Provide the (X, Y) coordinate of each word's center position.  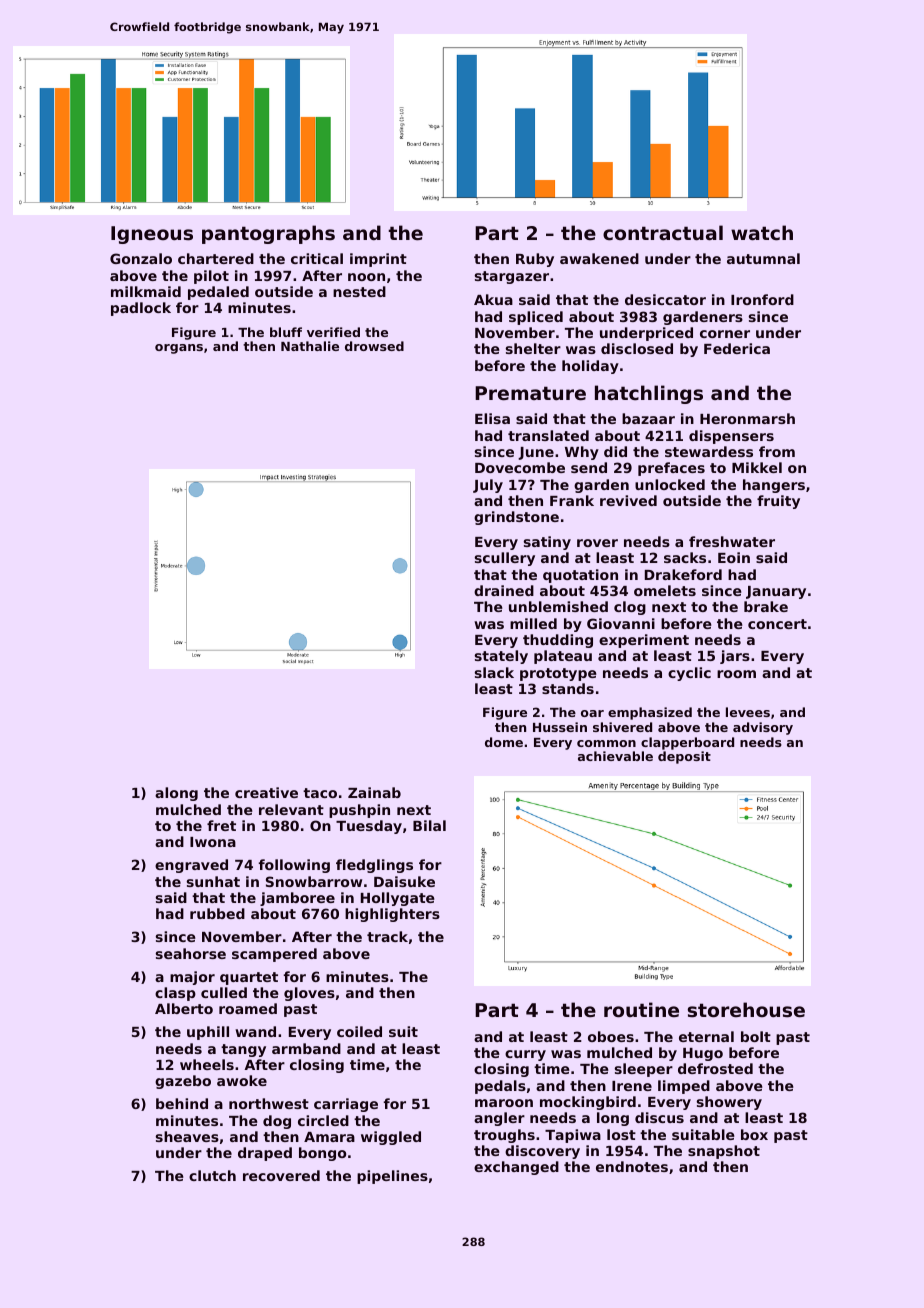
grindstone (516, 518)
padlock (141, 309)
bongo (322, 1154)
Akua (493, 299)
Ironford (762, 299)
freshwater (732, 541)
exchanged (516, 1168)
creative (266, 792)
